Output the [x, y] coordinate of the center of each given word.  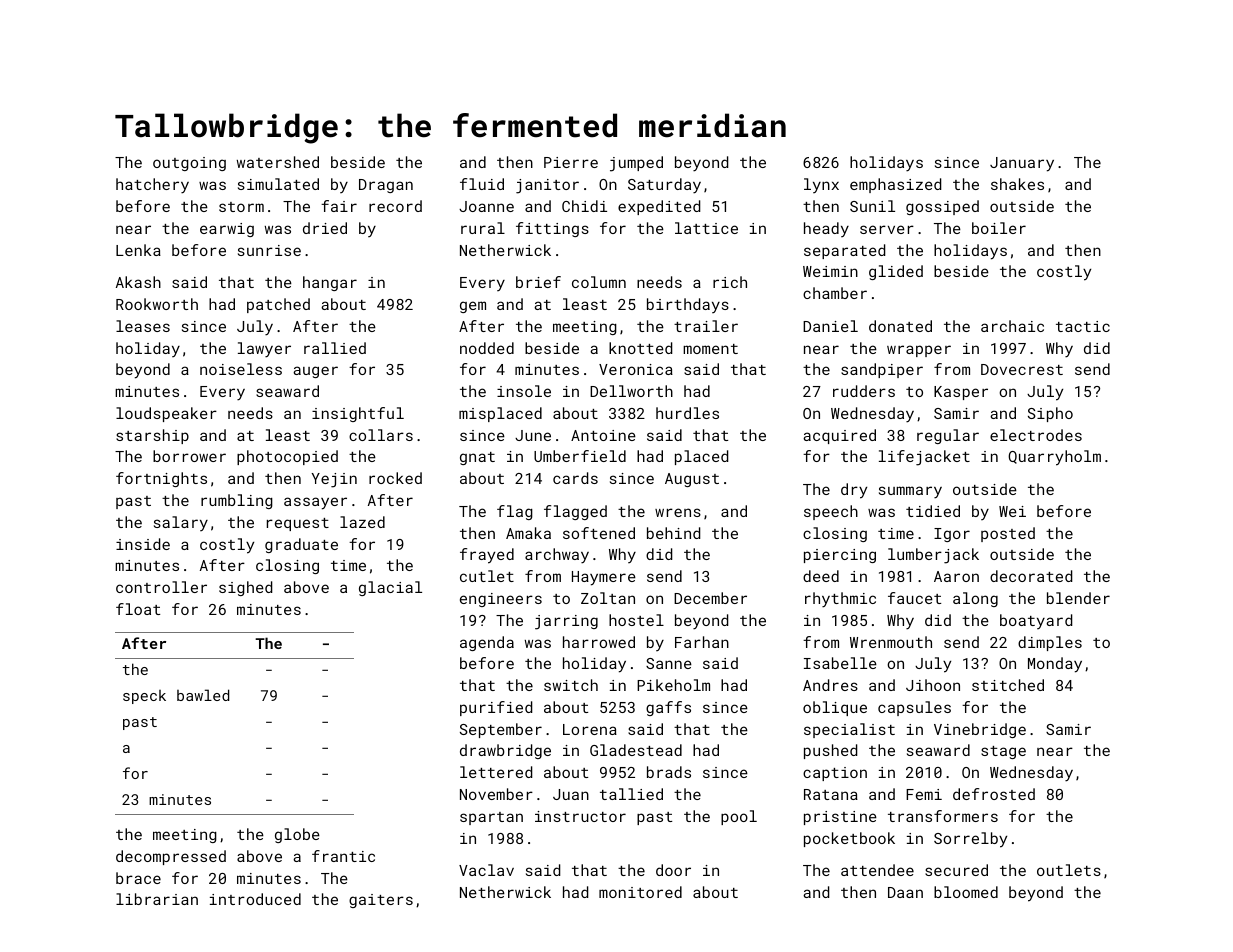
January [1022, 164]
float [138, 609]
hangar [330, 283]
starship [152, 436]
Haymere [604, 578]
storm [241, 207]
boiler [999, 228]
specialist [849, 730]
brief [538, 282]
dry [854, 491]
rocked [395, 478]
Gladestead [636, 750]
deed [821, 576]
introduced [255, 899]
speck [144, 697]
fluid [482, 184]
